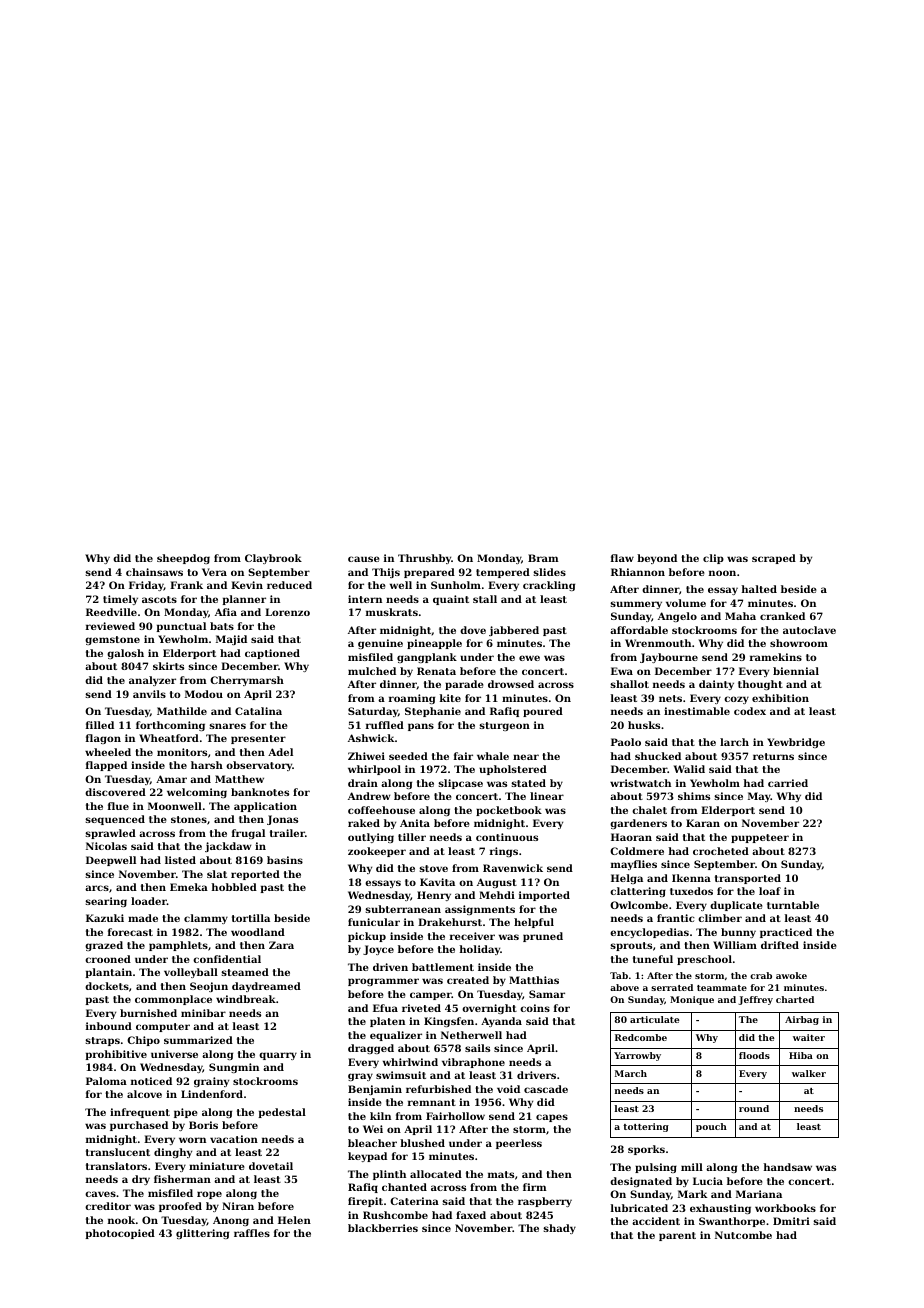 The height and width of the image is (1308, 924). What do you see at coordinates (234, 887) in the image?
I see `hobbled` at bounding box center [234, 887].
